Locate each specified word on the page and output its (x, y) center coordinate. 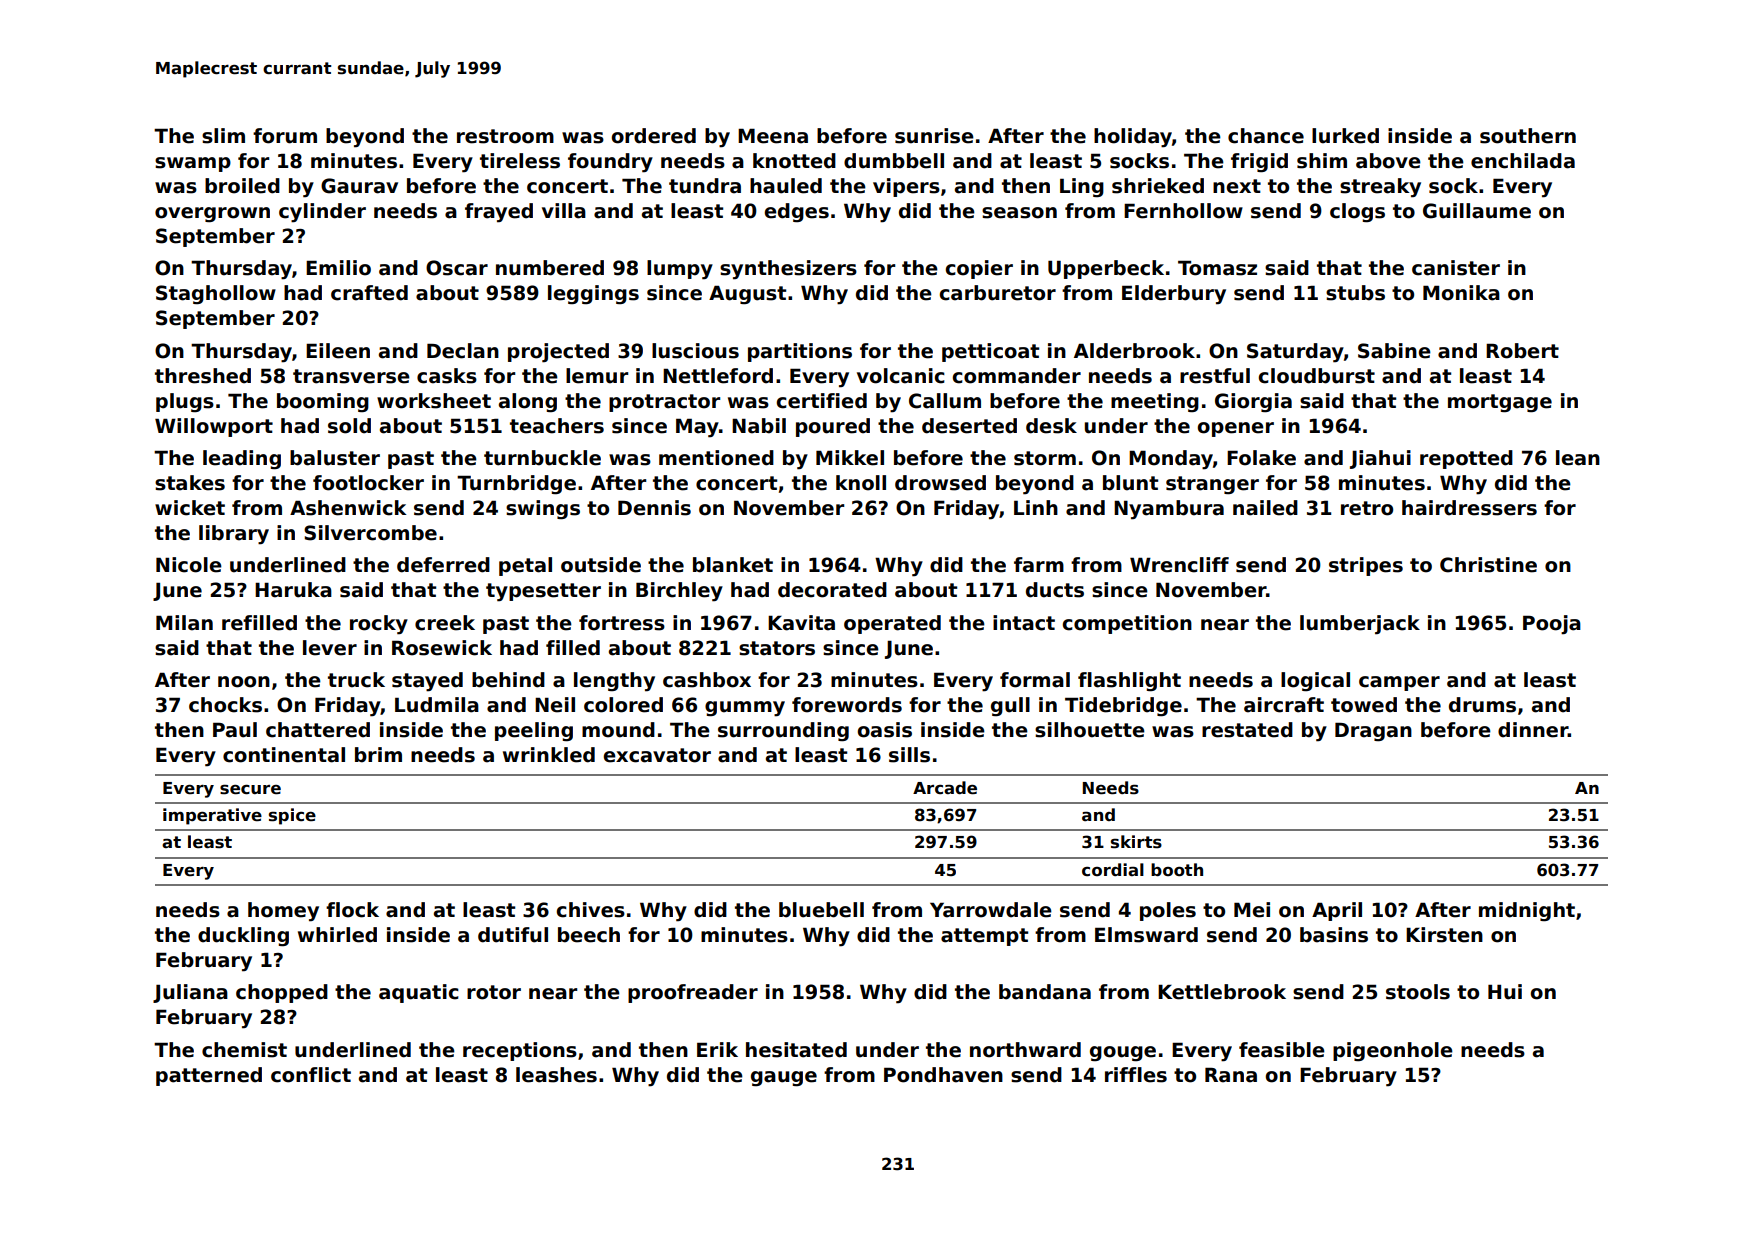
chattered (318, 730)
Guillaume (1477, 211)
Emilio (338, 268)
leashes (556, 1075)
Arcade (945, 788)
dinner (1533, 730)
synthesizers (788, 270)
